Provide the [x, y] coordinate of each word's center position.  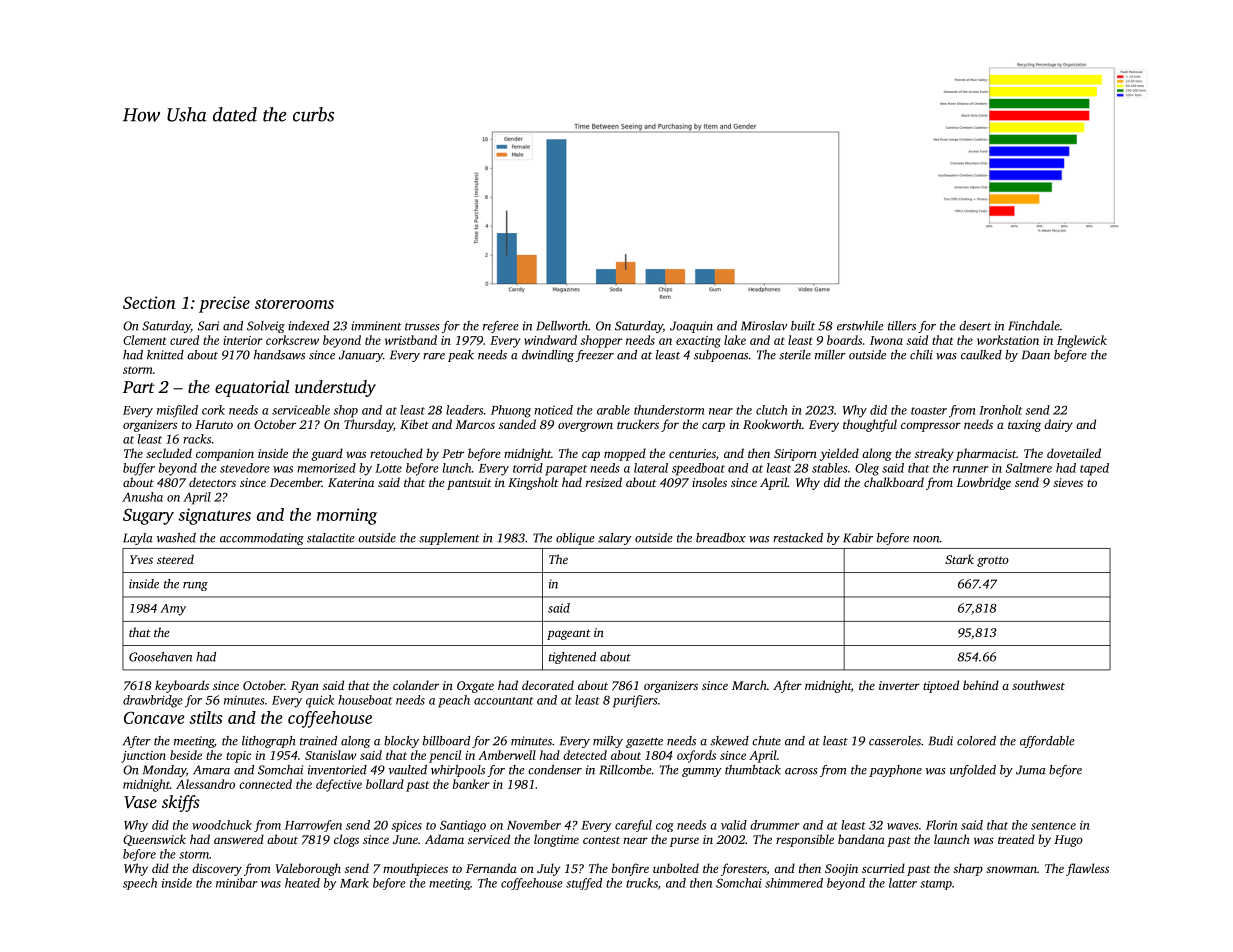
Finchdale [1034, 326]
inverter [899, 685]
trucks [642, 883]
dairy [1058, 425]
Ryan [305, 687]
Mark [354, 883]
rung [195, 586]
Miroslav [764, 326]
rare [434, 356]
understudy [335, 388]
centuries [692, 453]
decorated [548, 685]
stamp [936, 885]
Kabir [858, 538]
